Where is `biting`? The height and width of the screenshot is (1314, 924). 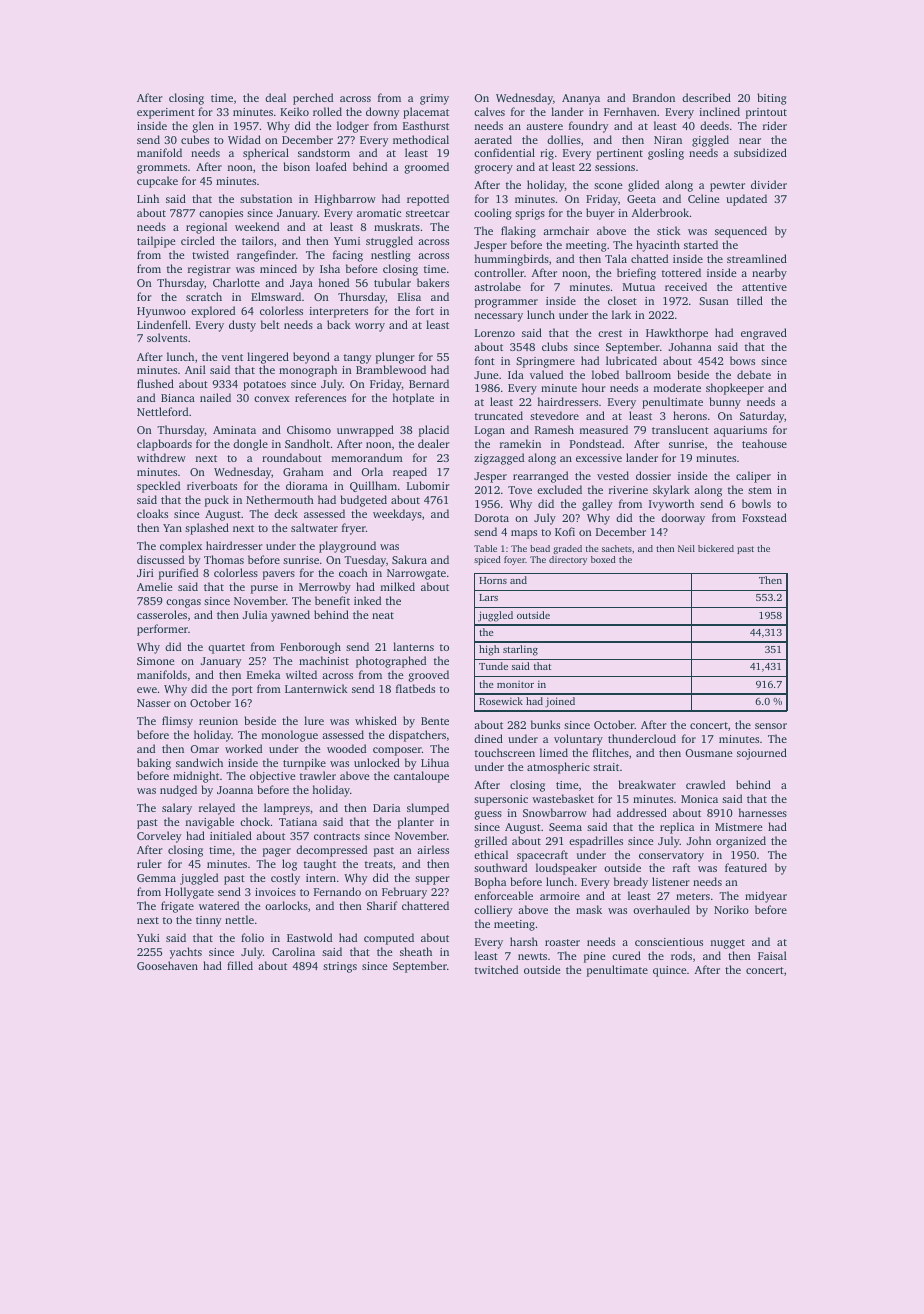
biting is located at coordinates (772, 99).
